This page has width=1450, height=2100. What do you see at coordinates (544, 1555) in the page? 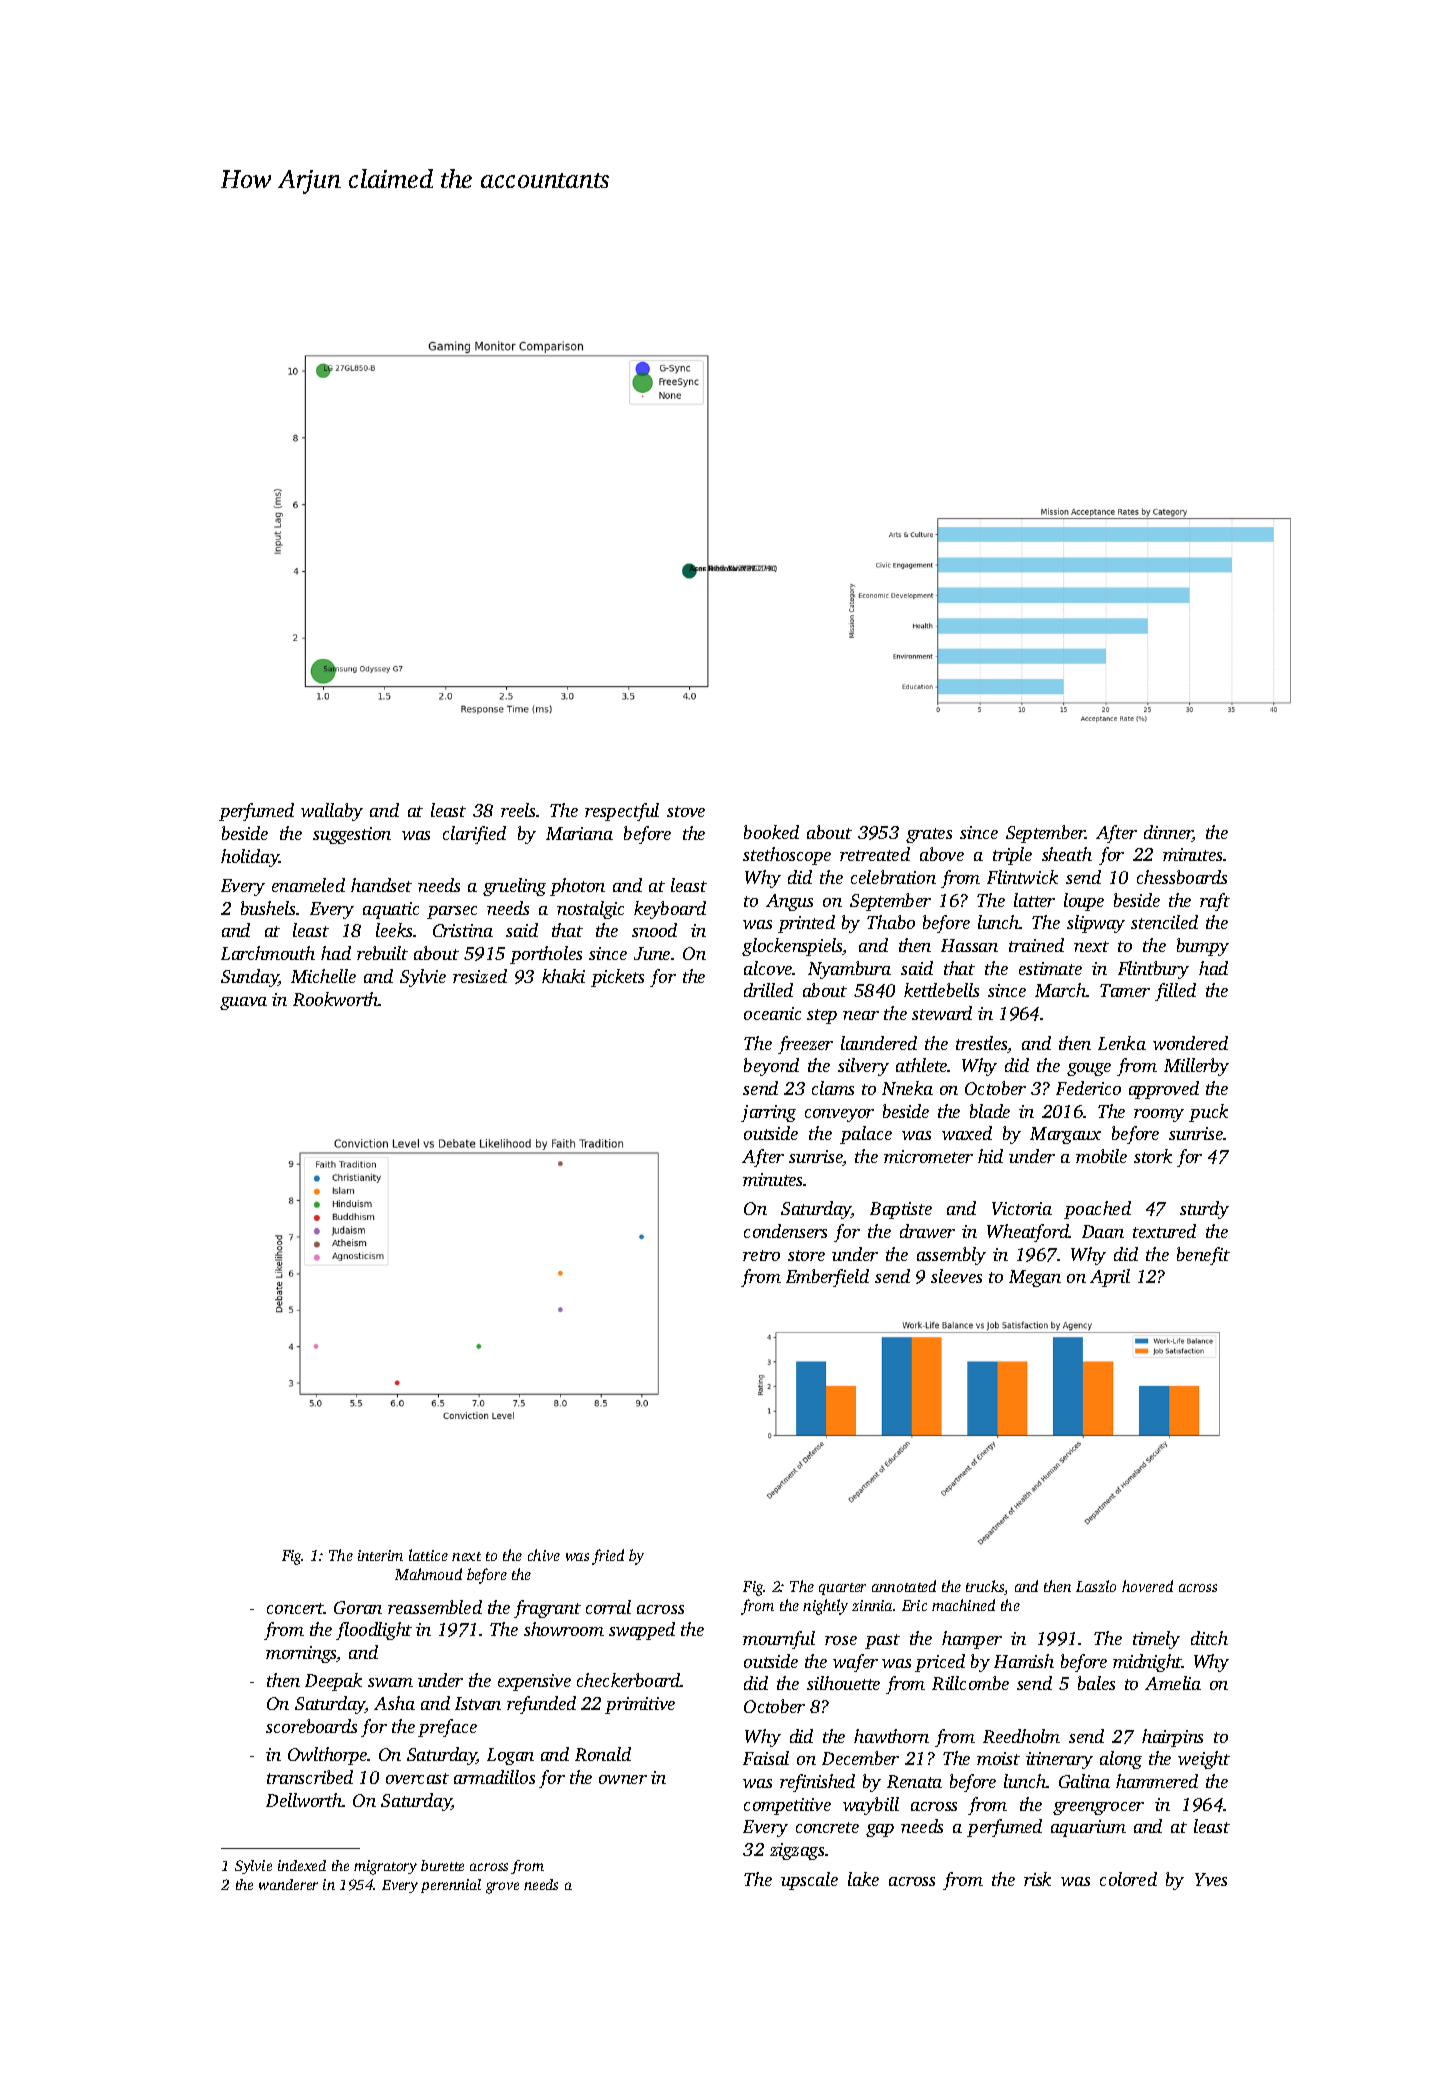
I see `chive` at bounding box center [544, 1555].
